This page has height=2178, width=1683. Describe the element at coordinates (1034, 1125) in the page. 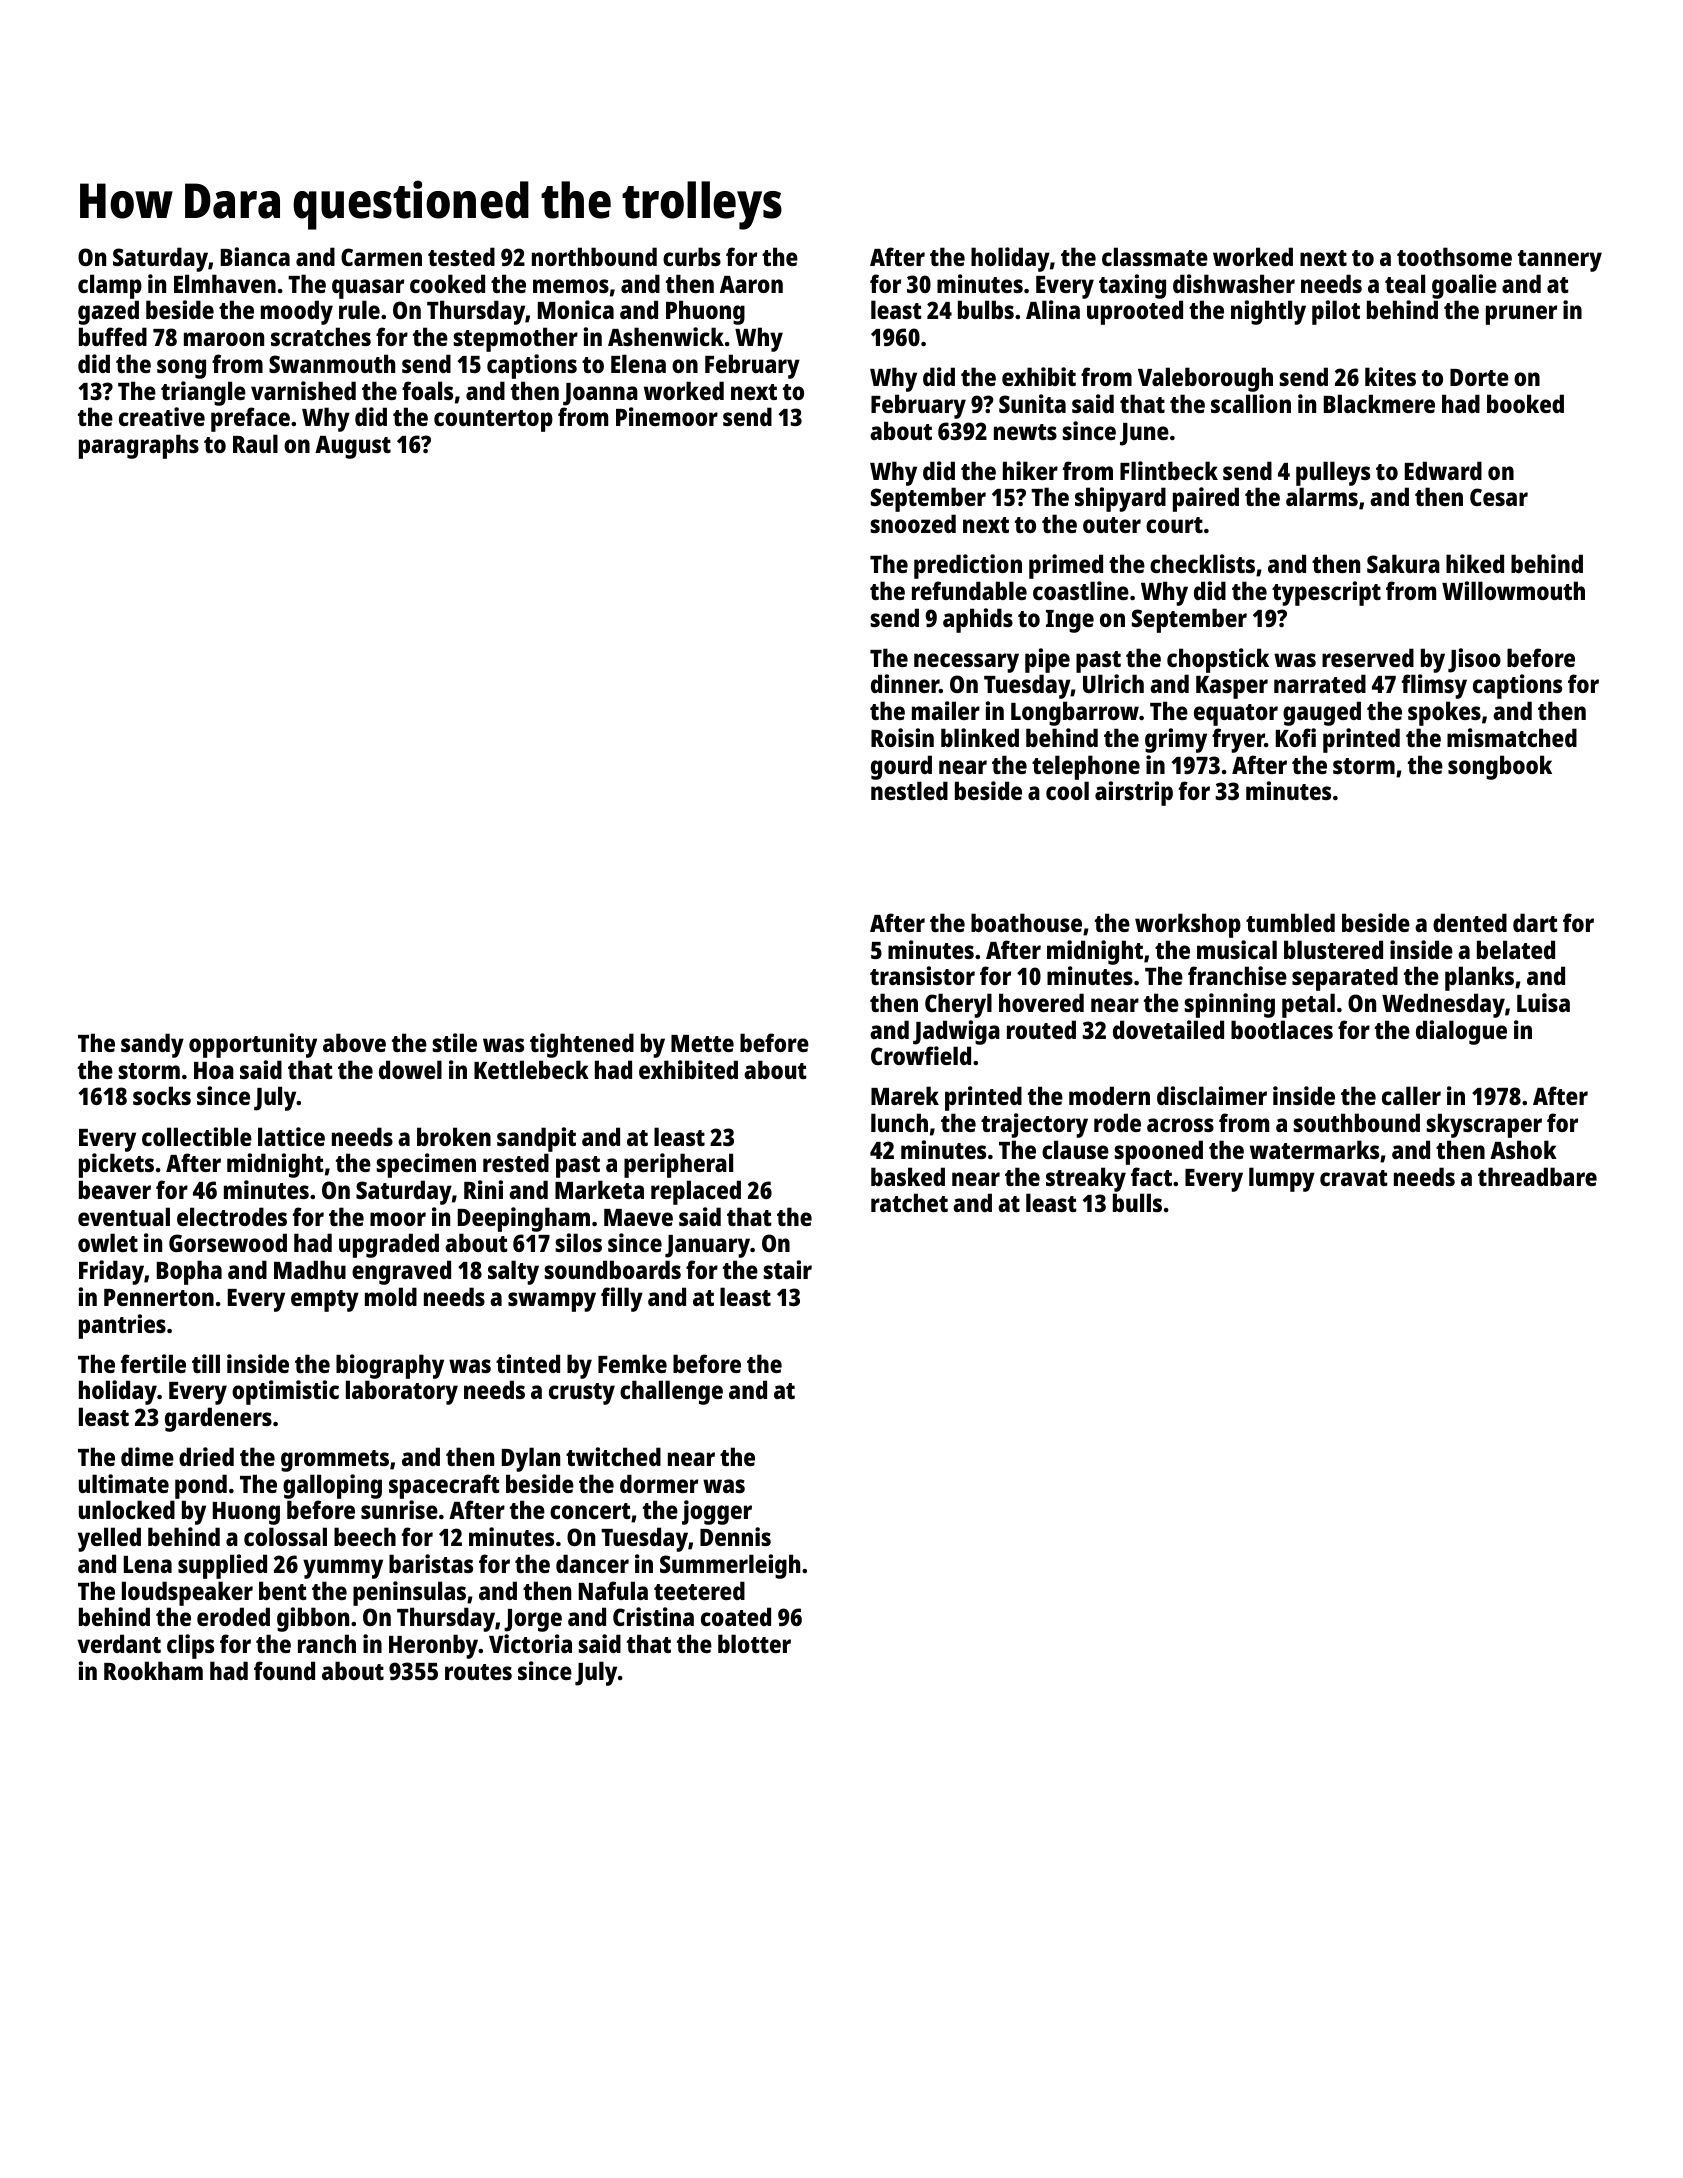

I see `trajectory` at that location.
